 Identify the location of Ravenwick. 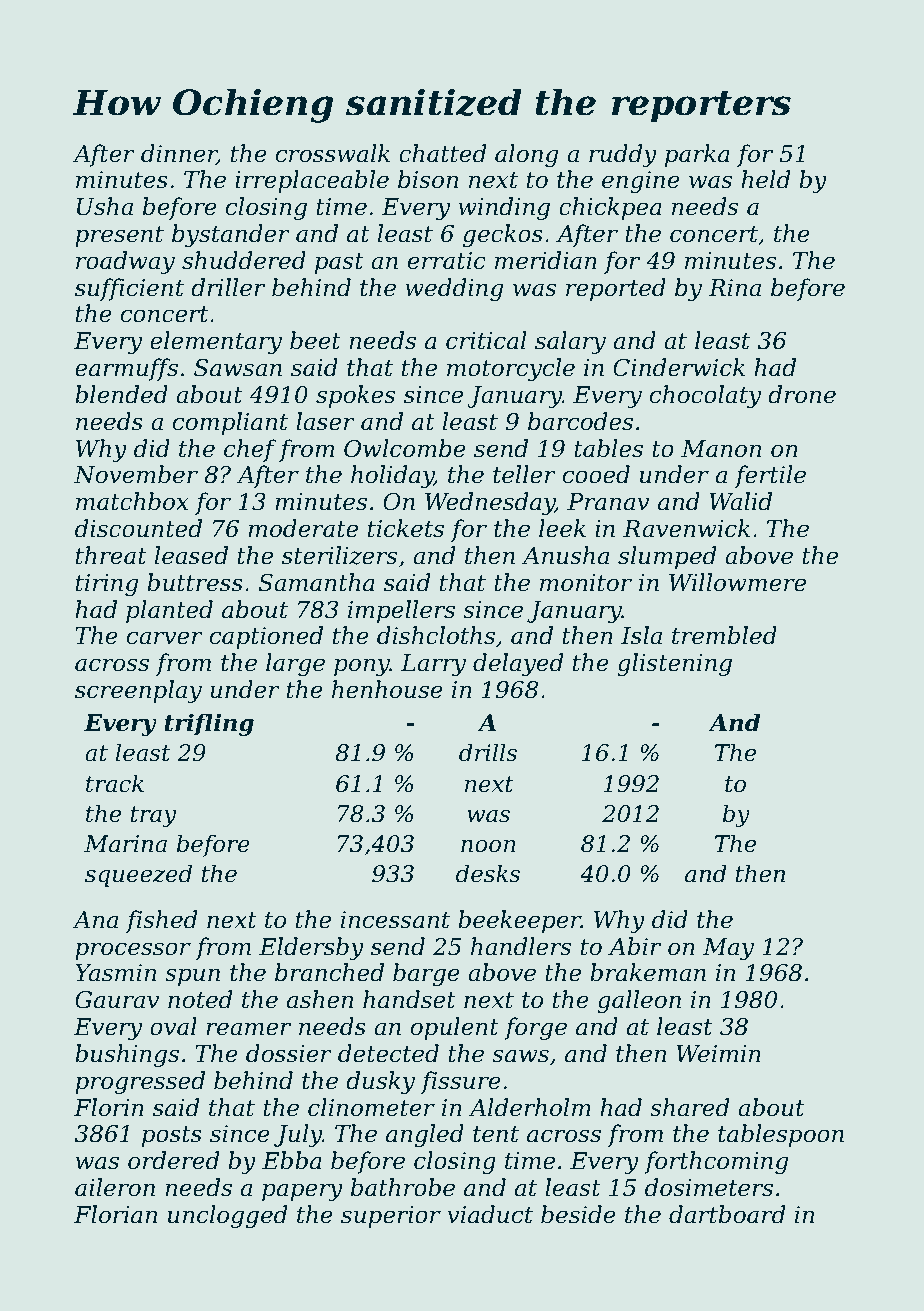
(686, 528).
